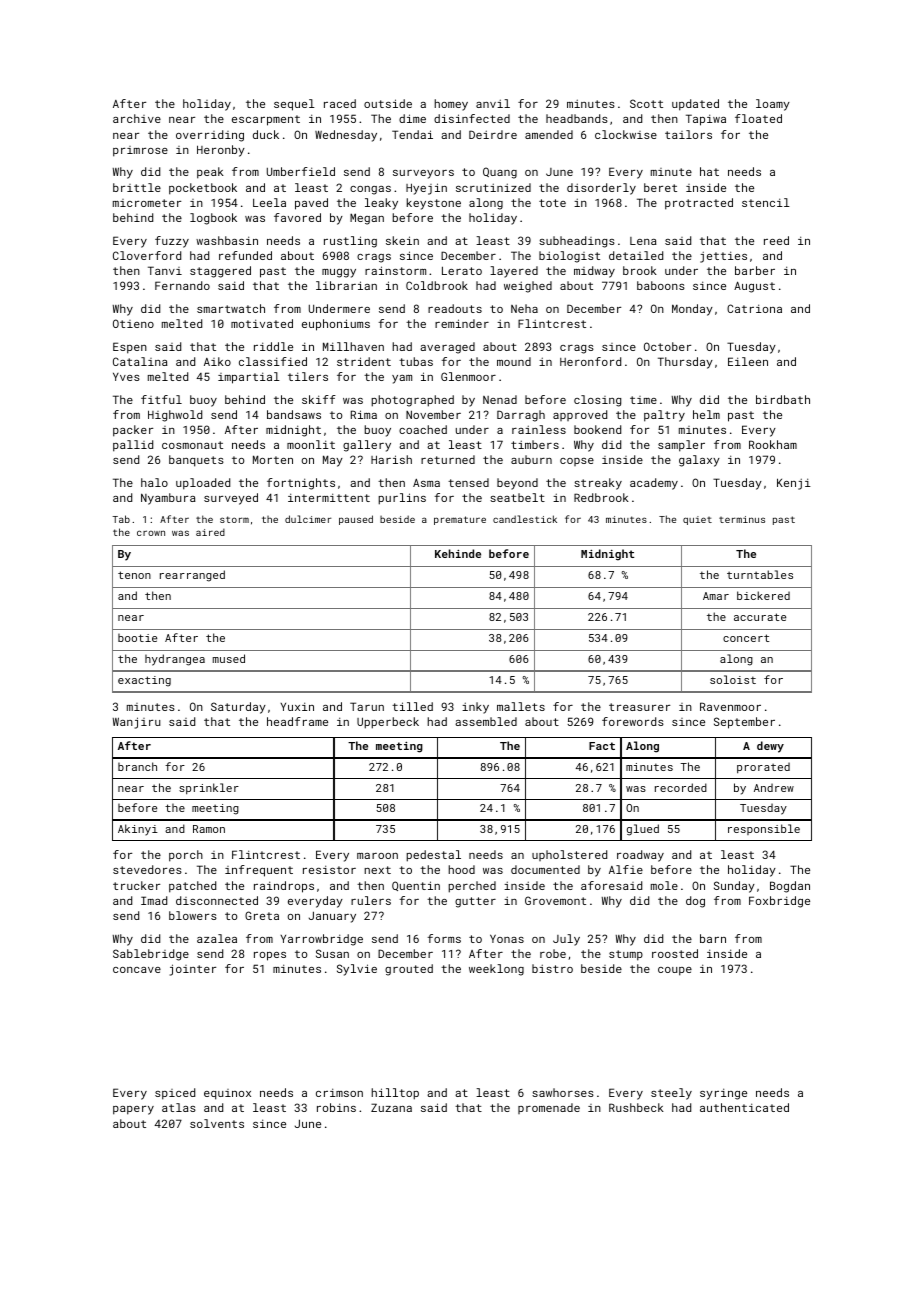 This image has width=924, height=1308. Describe the element at coordinates (426, 483) in the image. I see `Asma` at that location.
